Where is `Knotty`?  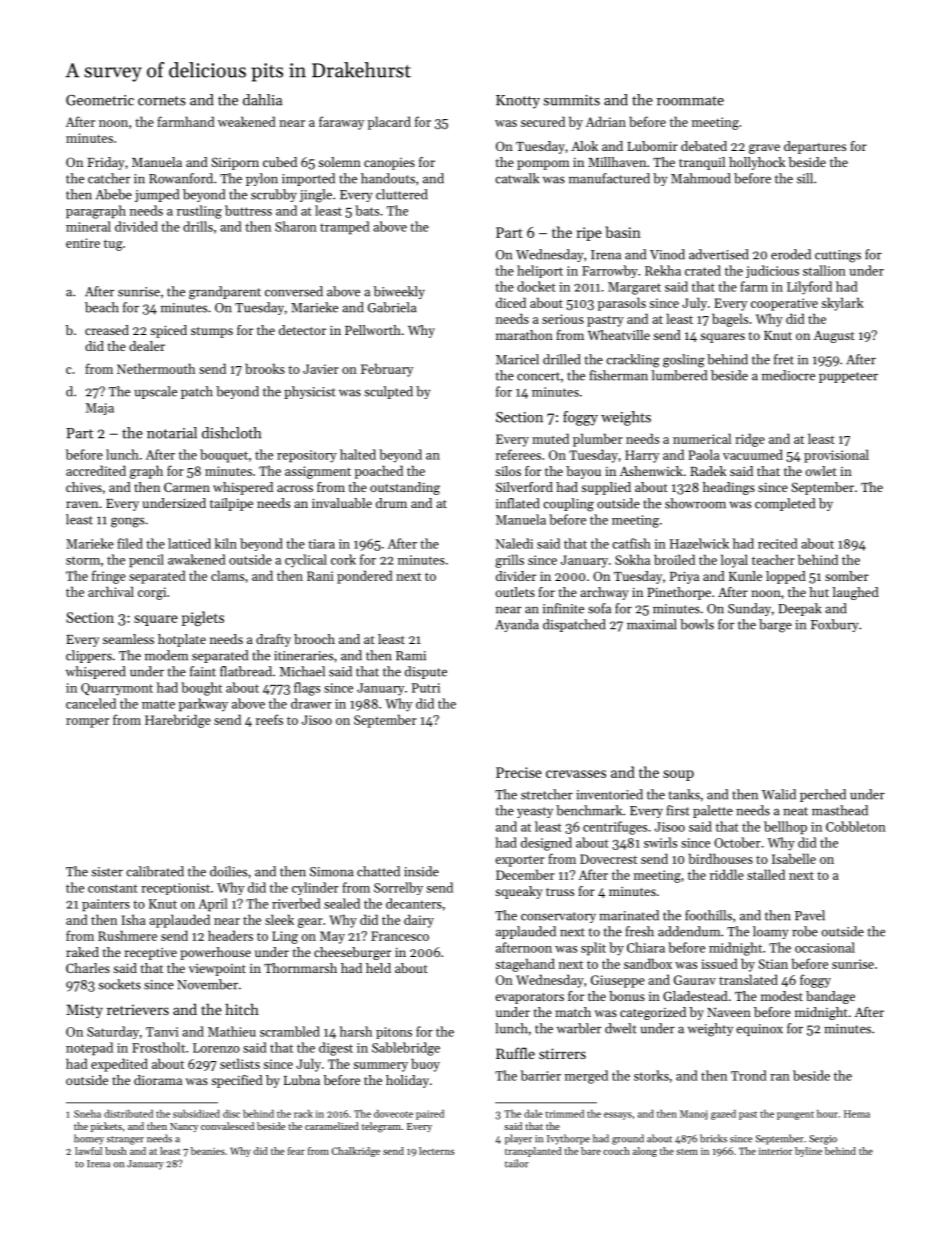 Knotty is located at coordinates (518, 102).
